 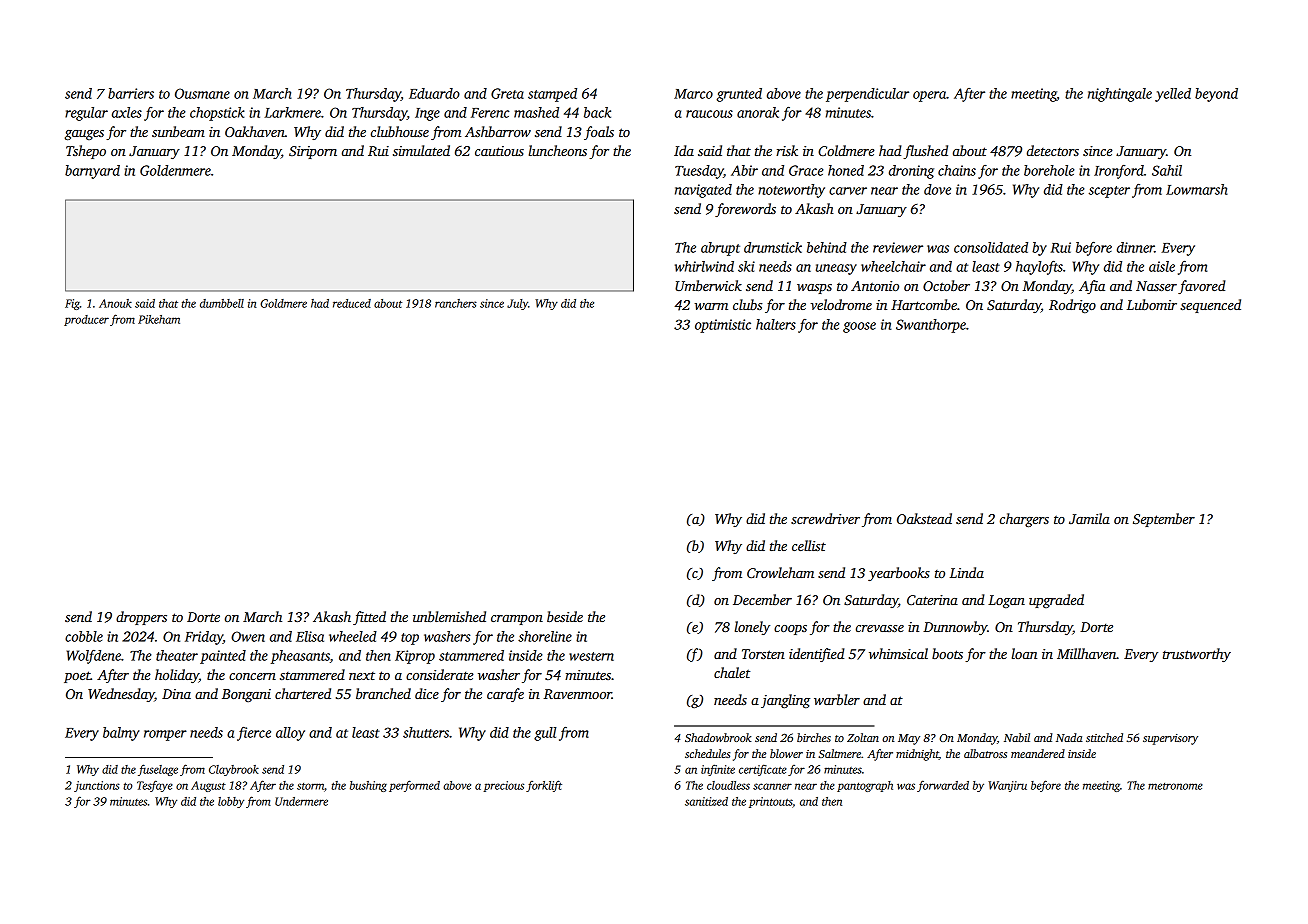 I want to click on July, so click(x=517, y=304).
